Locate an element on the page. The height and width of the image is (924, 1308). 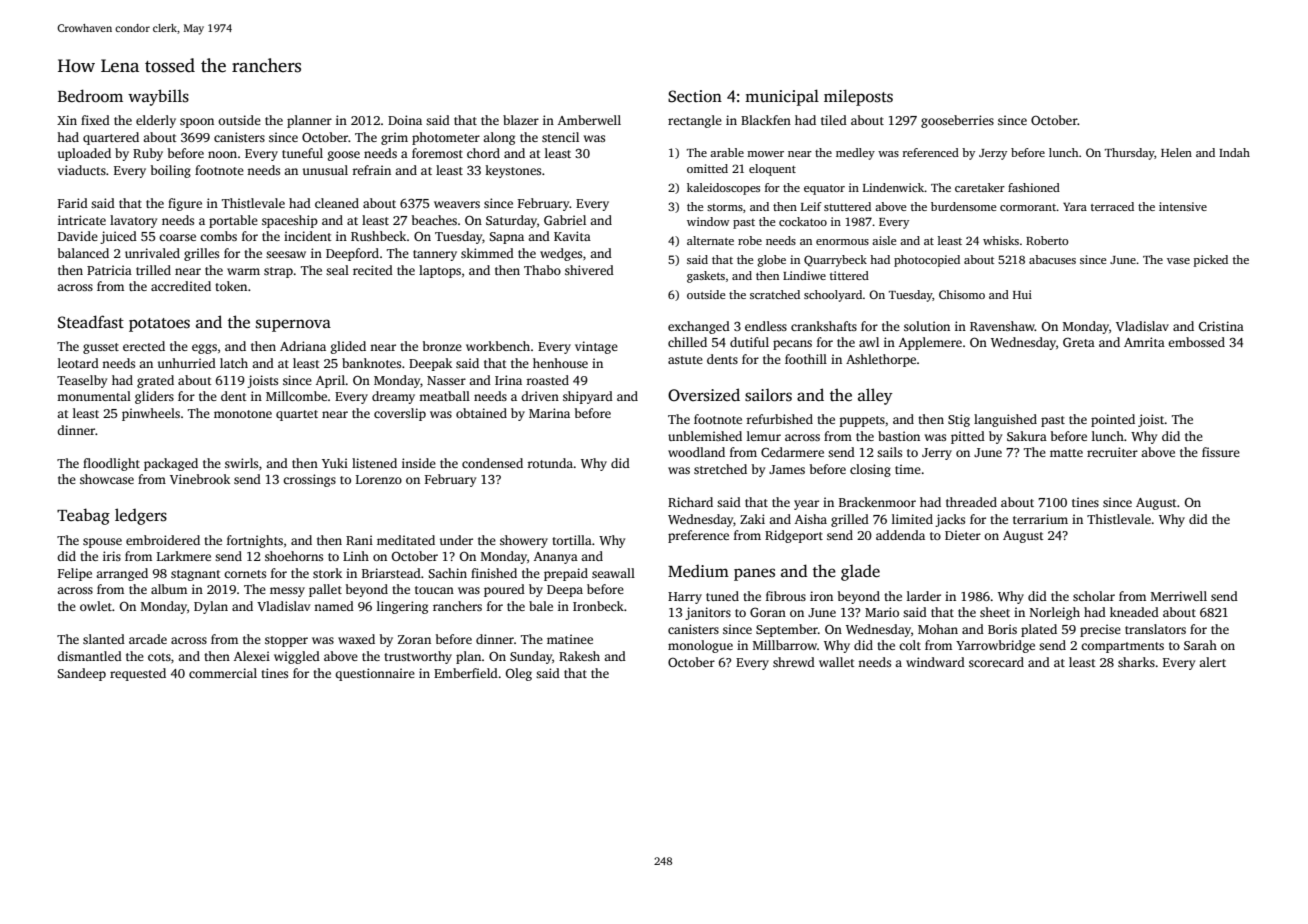
Quarrybeck is located at coordinates (835, 261).
